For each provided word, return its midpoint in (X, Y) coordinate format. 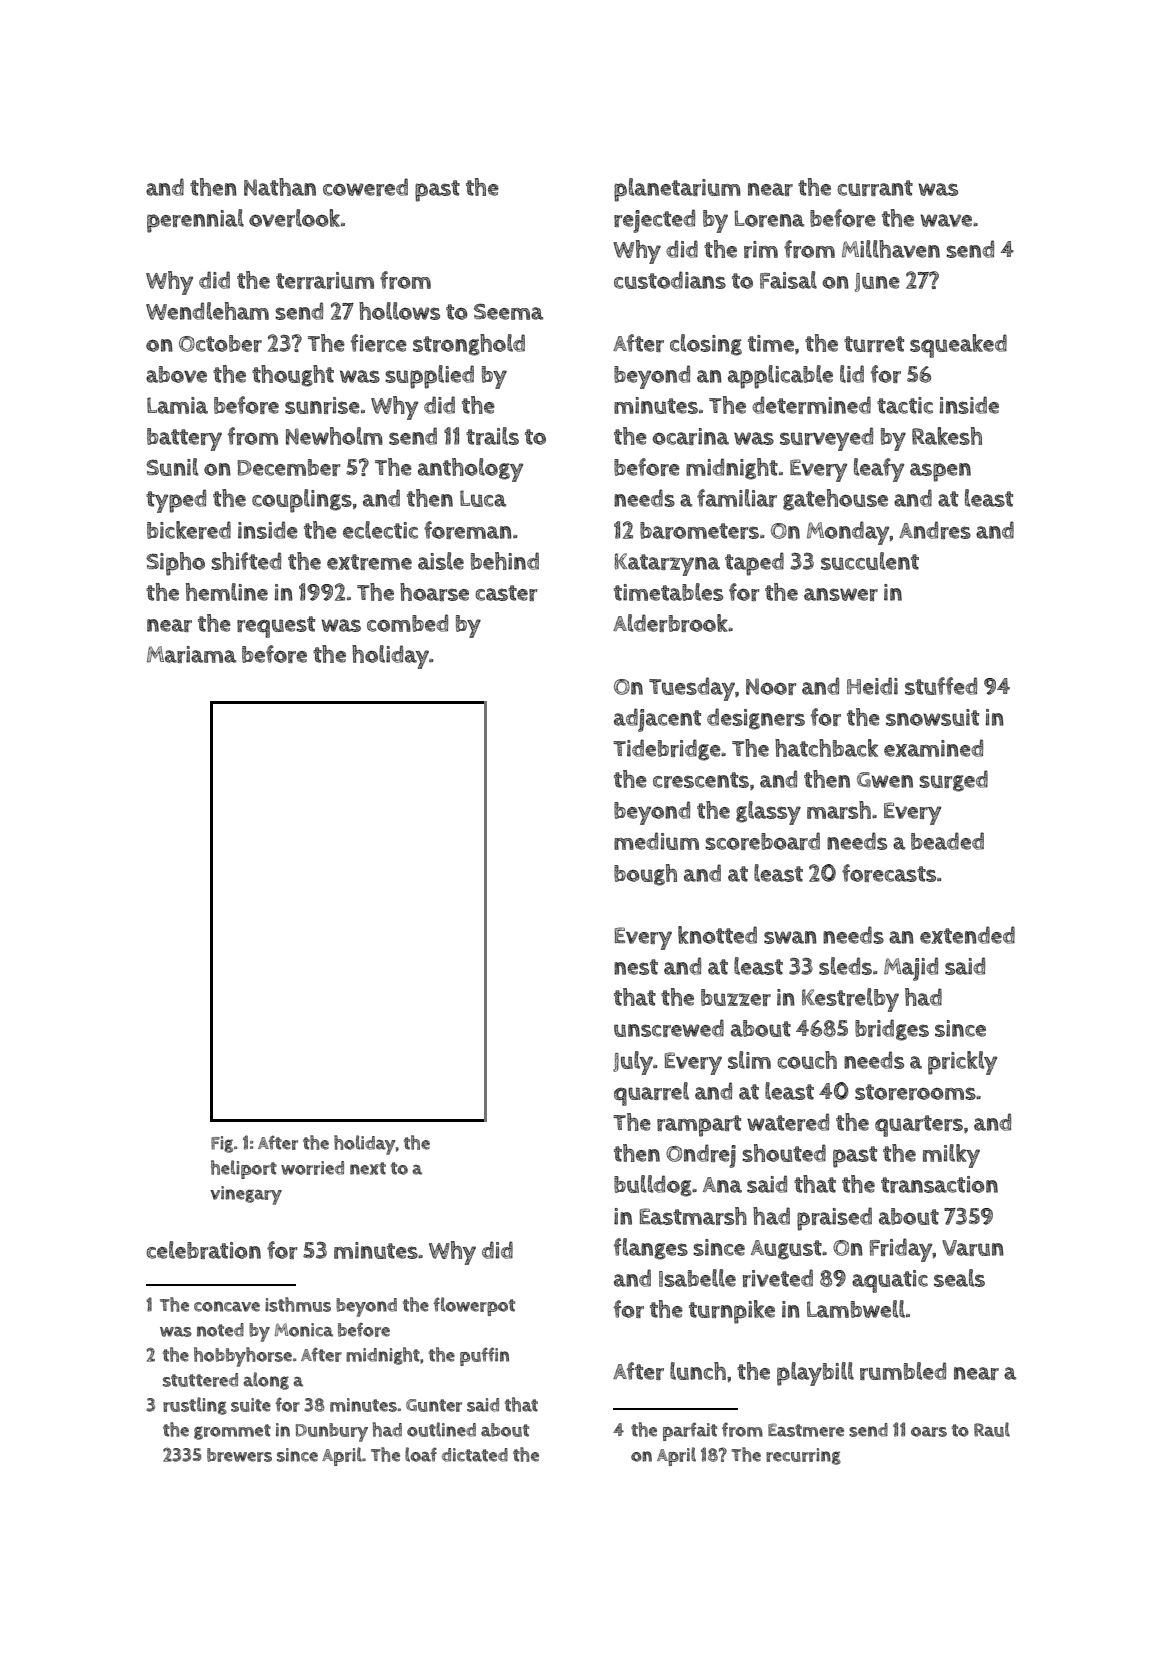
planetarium (677, 190)
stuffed (941, 686)
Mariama (191, 654)
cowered (365, 187)
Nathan (280, 187)
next (368, 1168)
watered (788, 1122)
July (633, 1063)
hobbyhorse (243, 1357)
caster (506, 593)
